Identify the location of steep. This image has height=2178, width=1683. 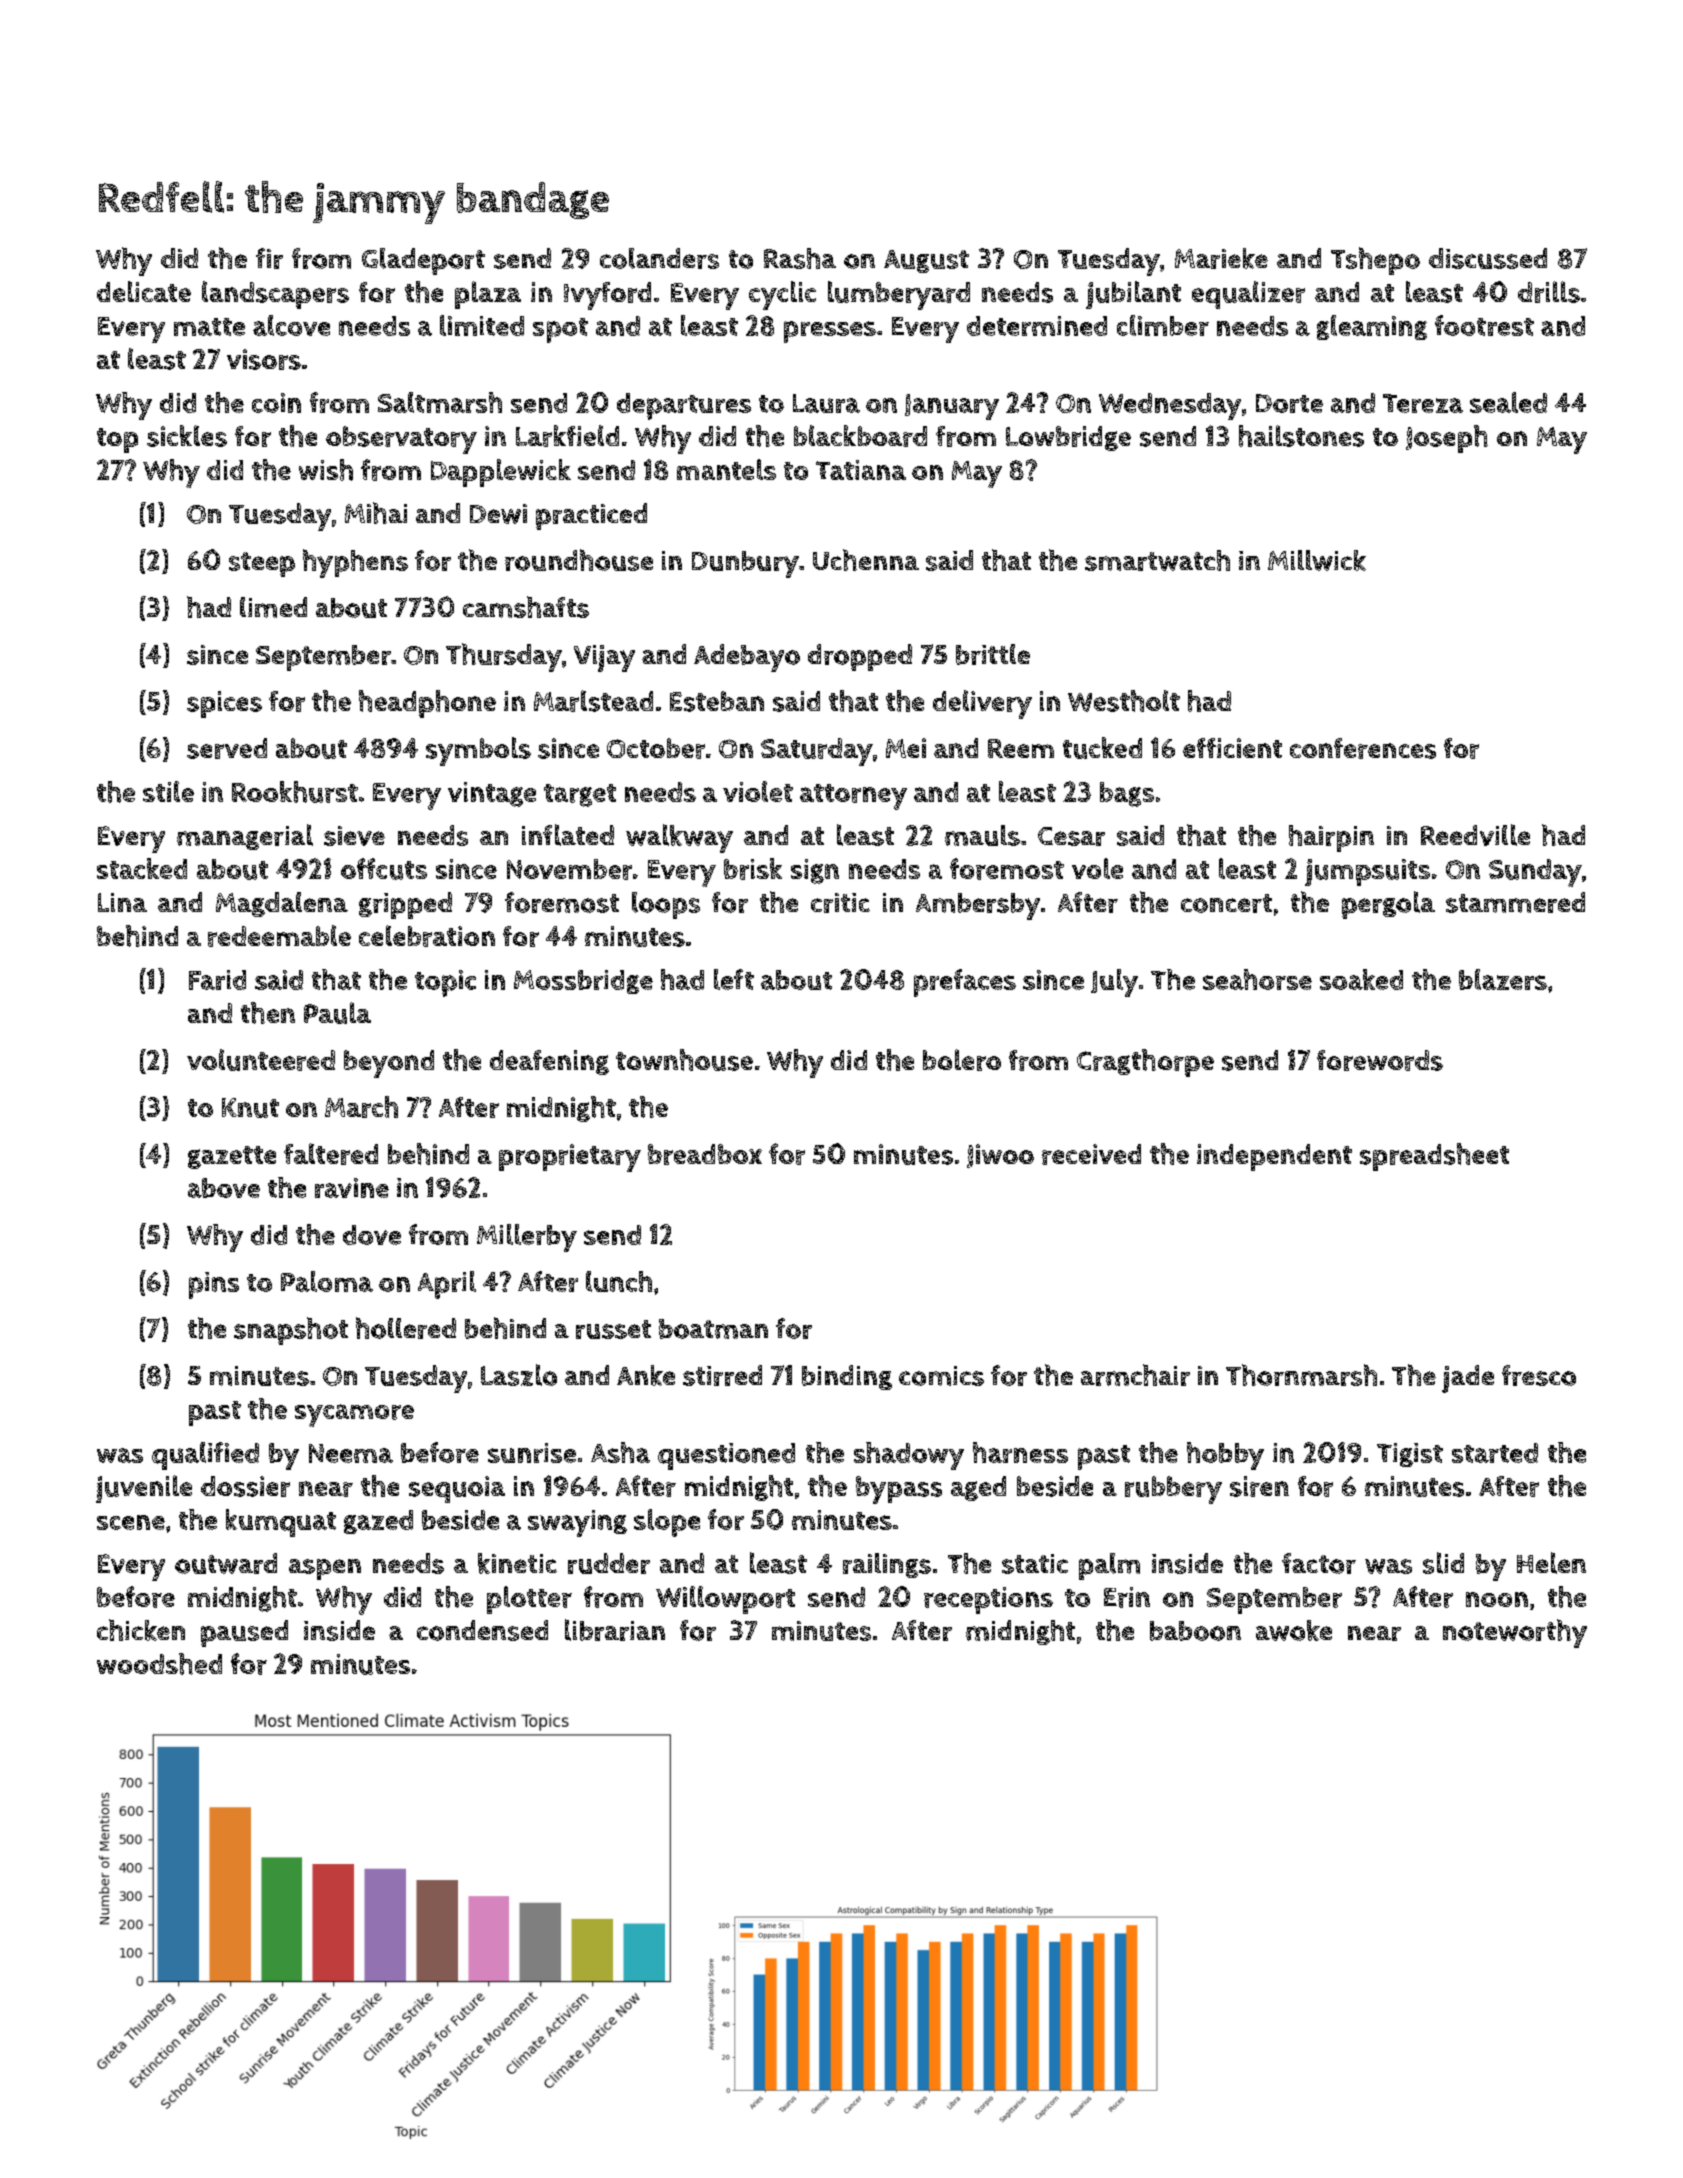
(262, 564).
